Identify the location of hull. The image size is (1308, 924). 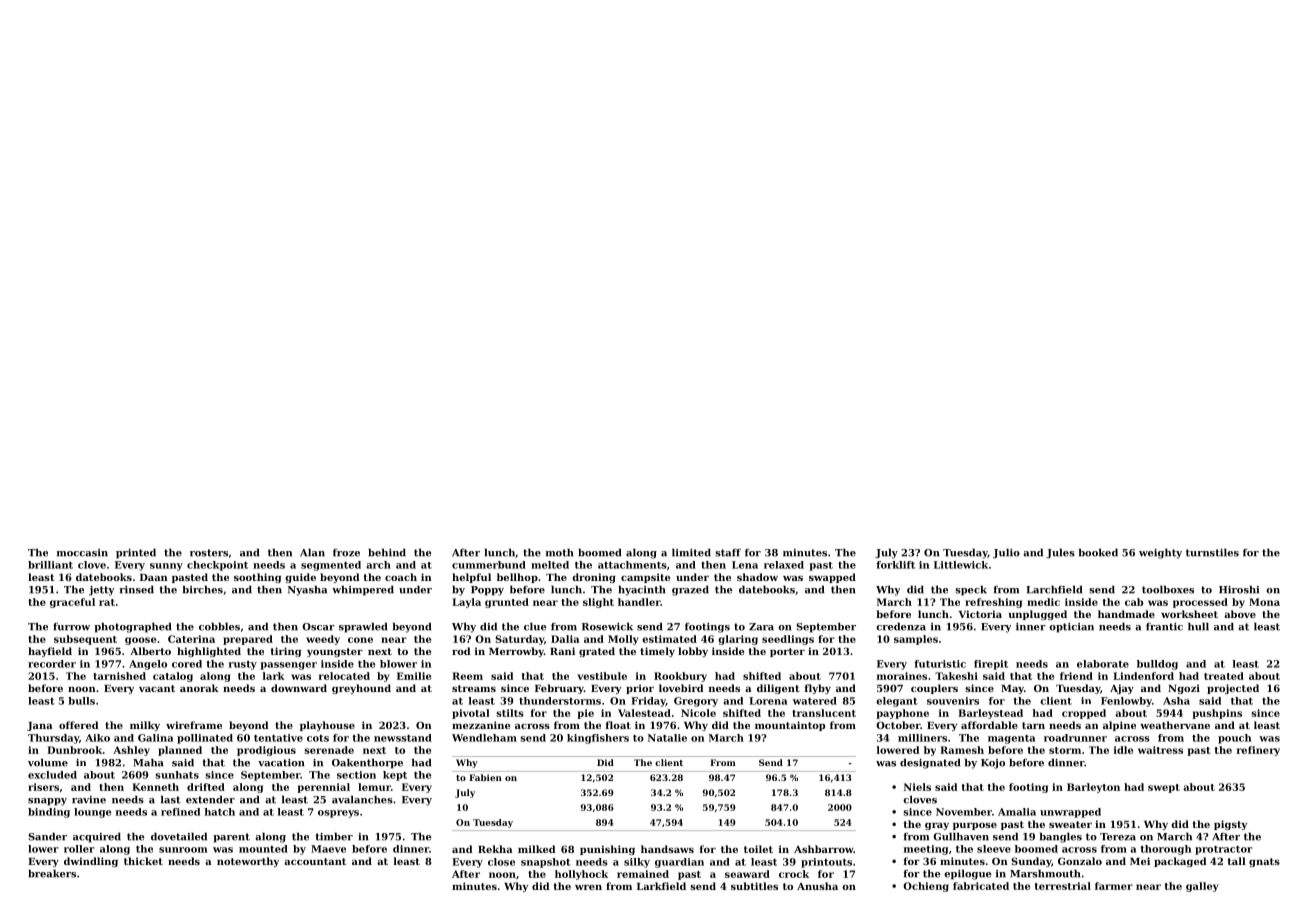
(1198, 626).
